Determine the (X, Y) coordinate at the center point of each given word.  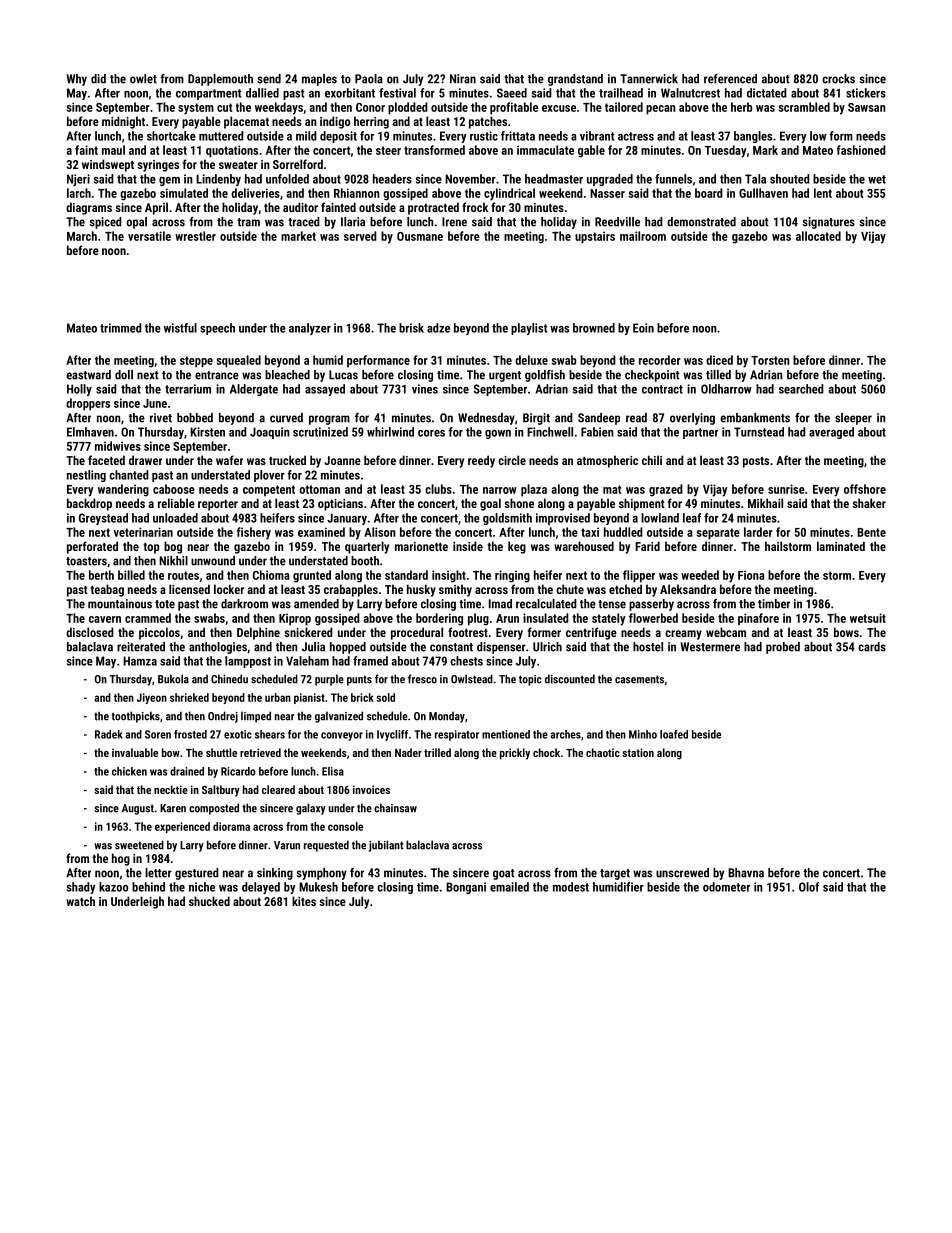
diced (719, 360)
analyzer (310, 329)
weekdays (279, 108)
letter (158, 873)
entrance (217, 375)
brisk (411, 328)
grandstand (575, 80)
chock (546, 752)
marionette (421, 546)
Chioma (271, 575)
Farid (647, 546)
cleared (278, 789)
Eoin (643, 328)
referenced (730, 79)
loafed (674, 734)
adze (438, 328)
